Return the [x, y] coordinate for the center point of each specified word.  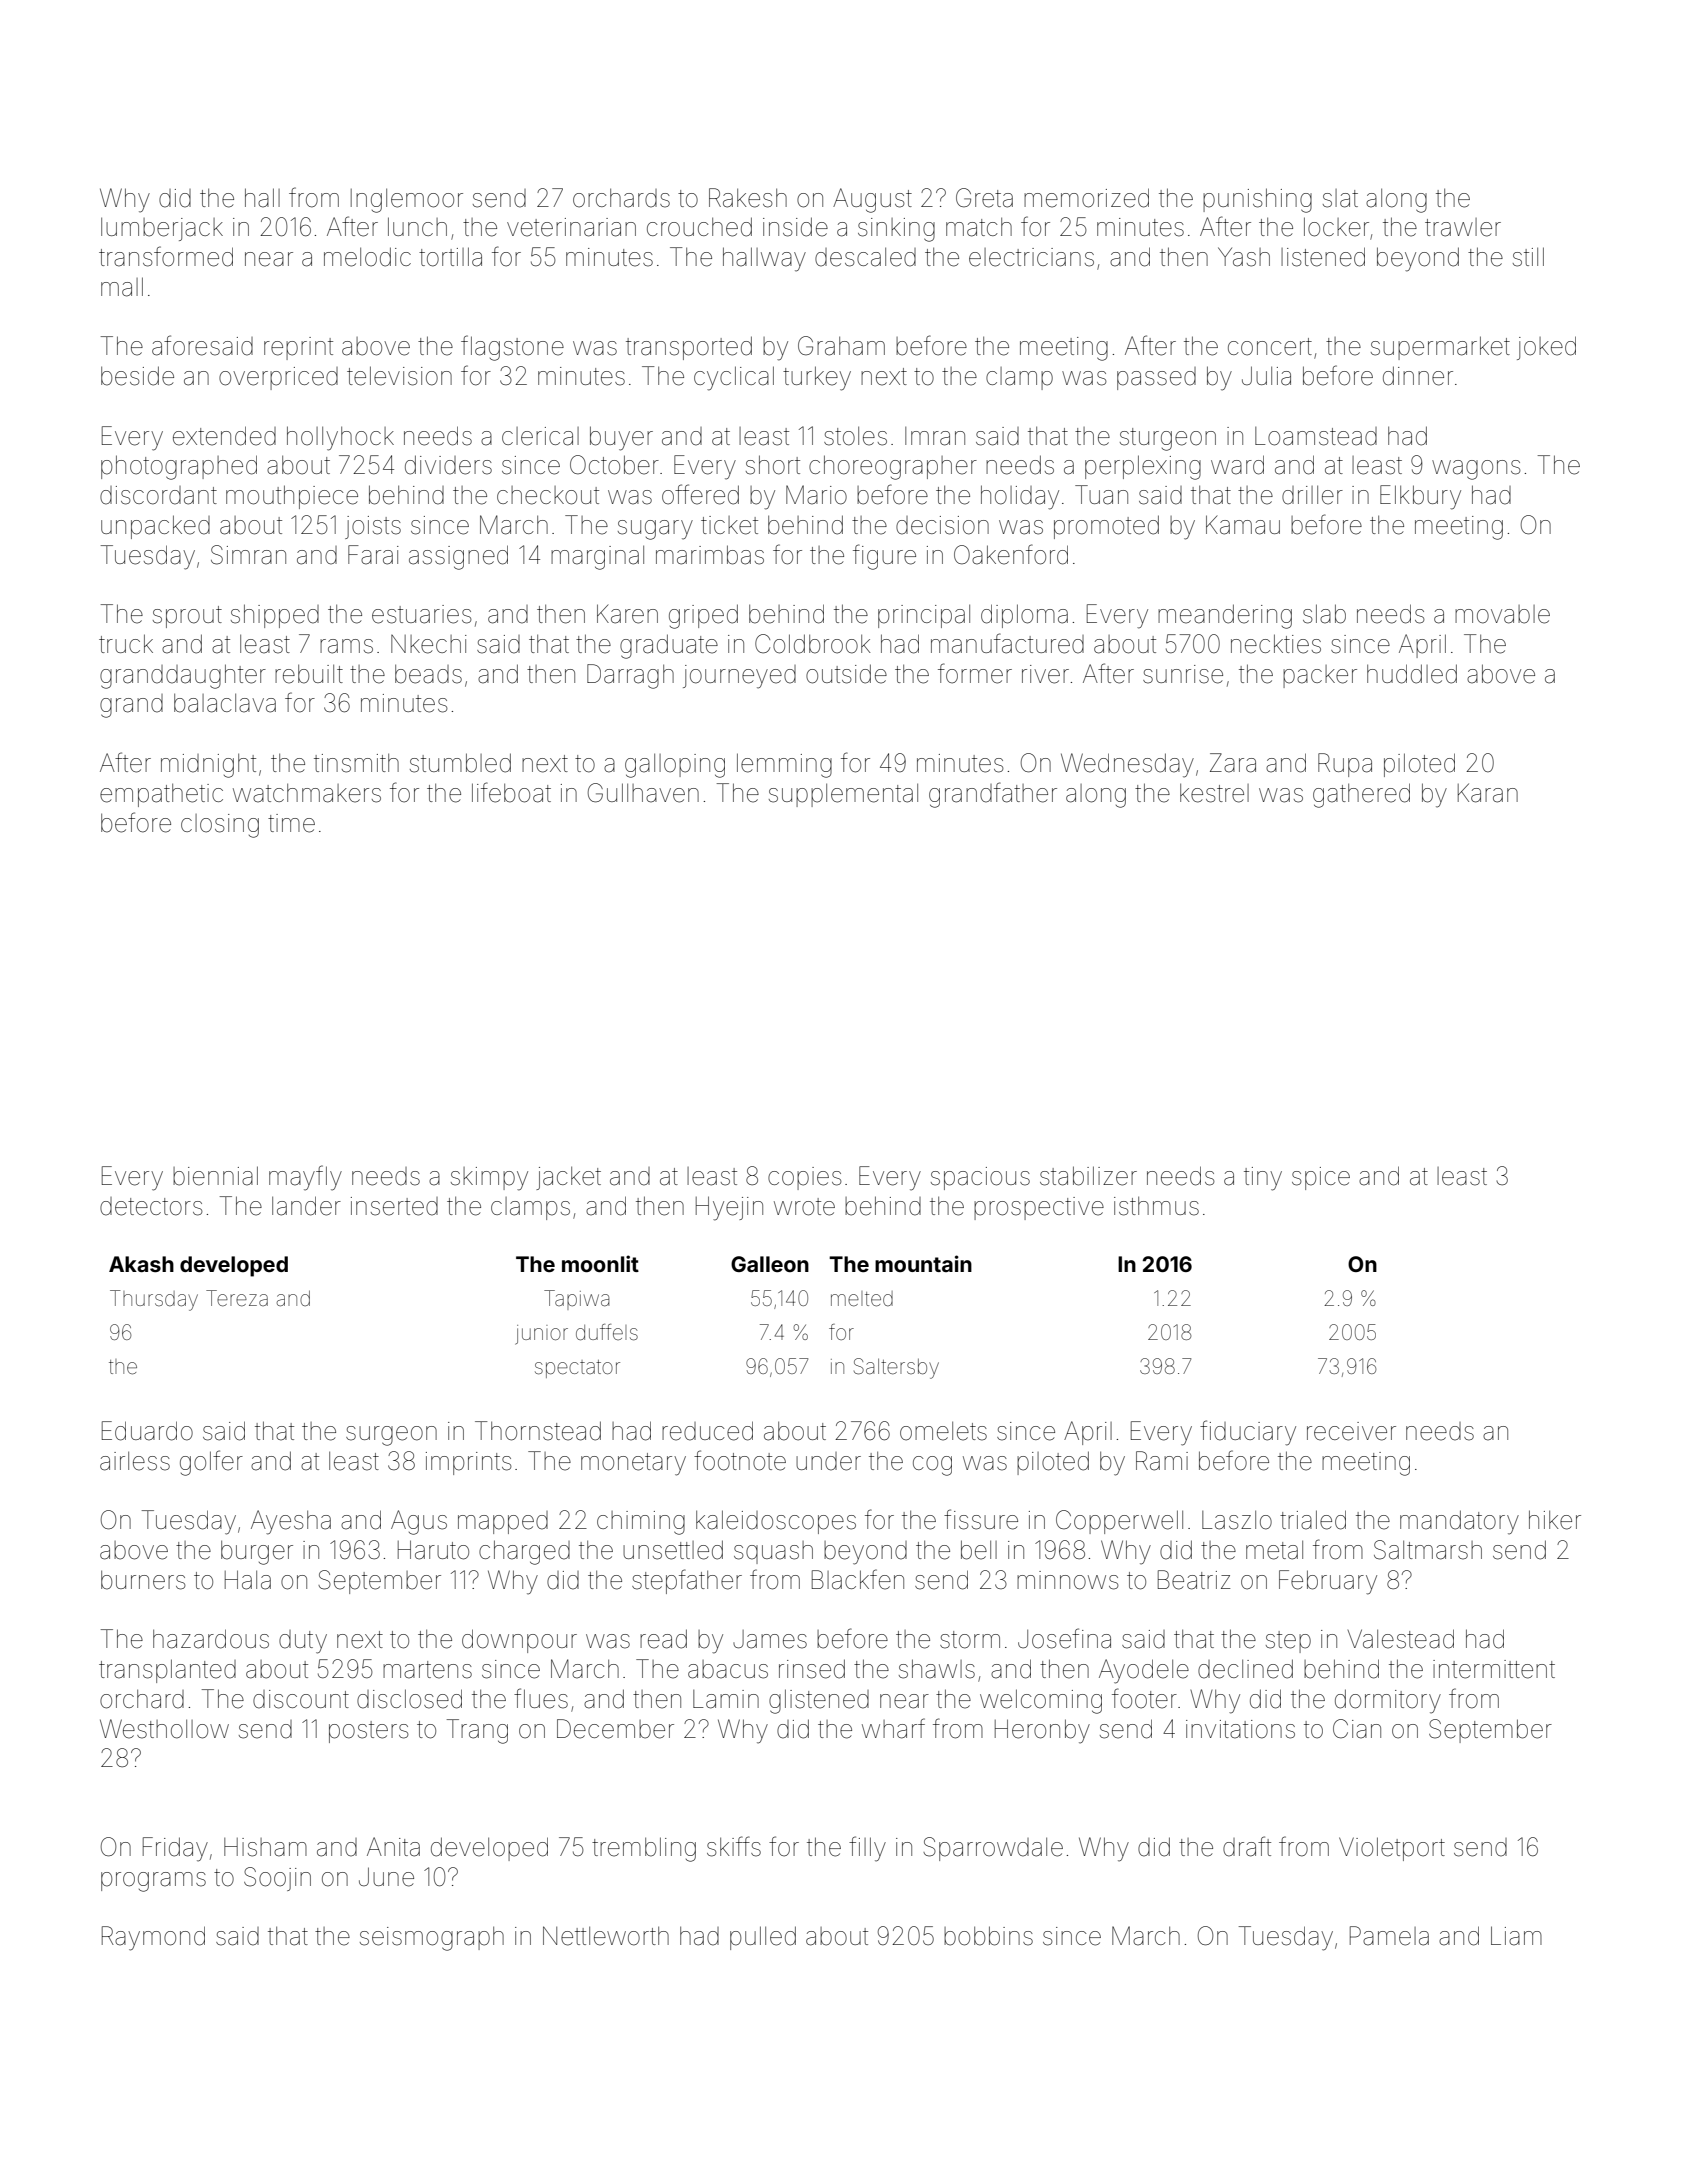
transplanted [167, 1671]
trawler [1463, 227]
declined [1245, 1669]
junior [541, 1335]
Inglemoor [407, 201]
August [872, 200]
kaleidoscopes [776, 1522]
